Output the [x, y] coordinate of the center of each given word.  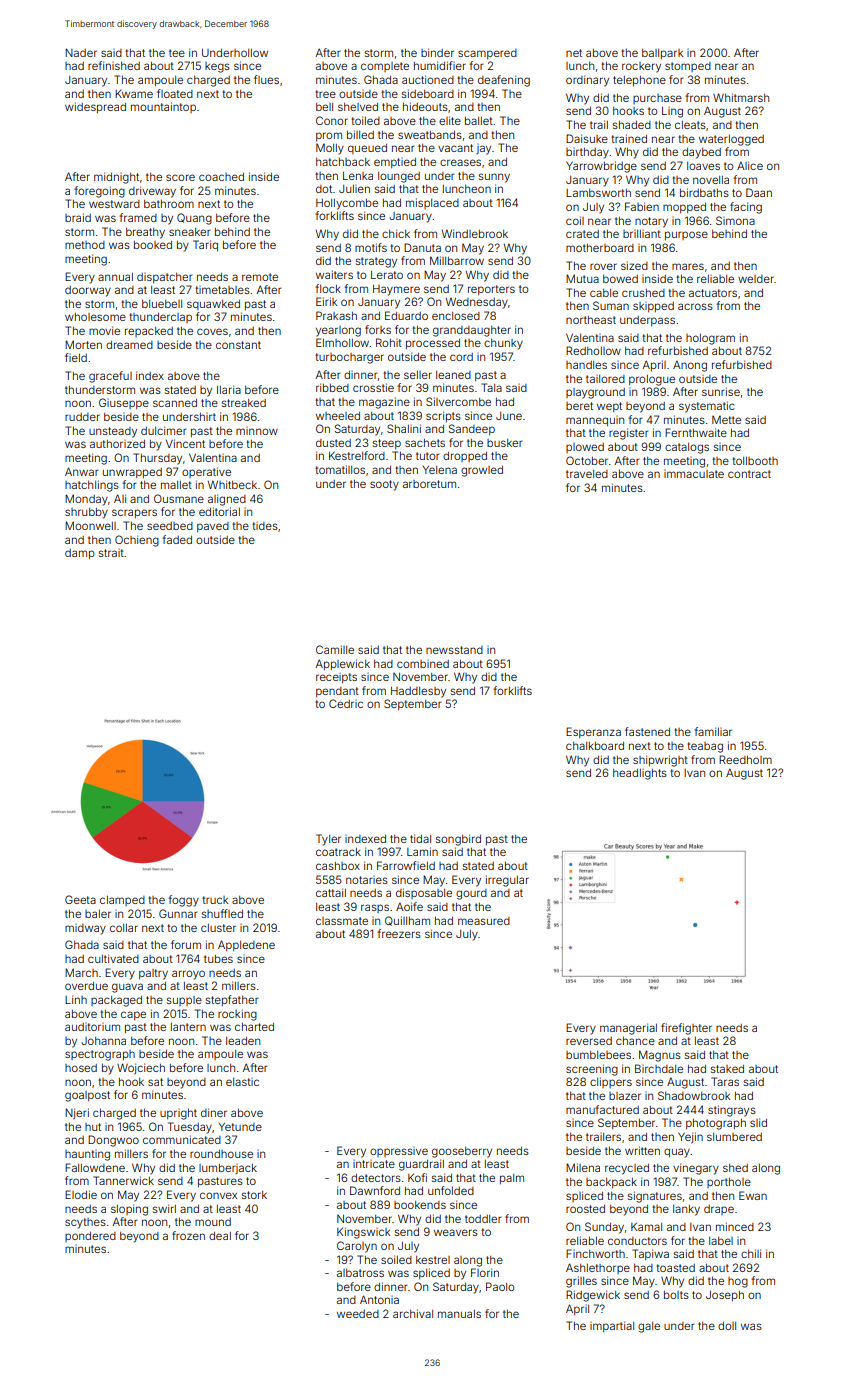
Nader [81, 52]
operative [206, 472]
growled [482, 471]
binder [437, 52]
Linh [76, 999]
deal [220, 1236]
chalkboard [595, 746]
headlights [640, 774]
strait [111, 553]
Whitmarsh [741, 97]
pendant [337, 692]
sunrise [721, 391]
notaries [367, 880]
